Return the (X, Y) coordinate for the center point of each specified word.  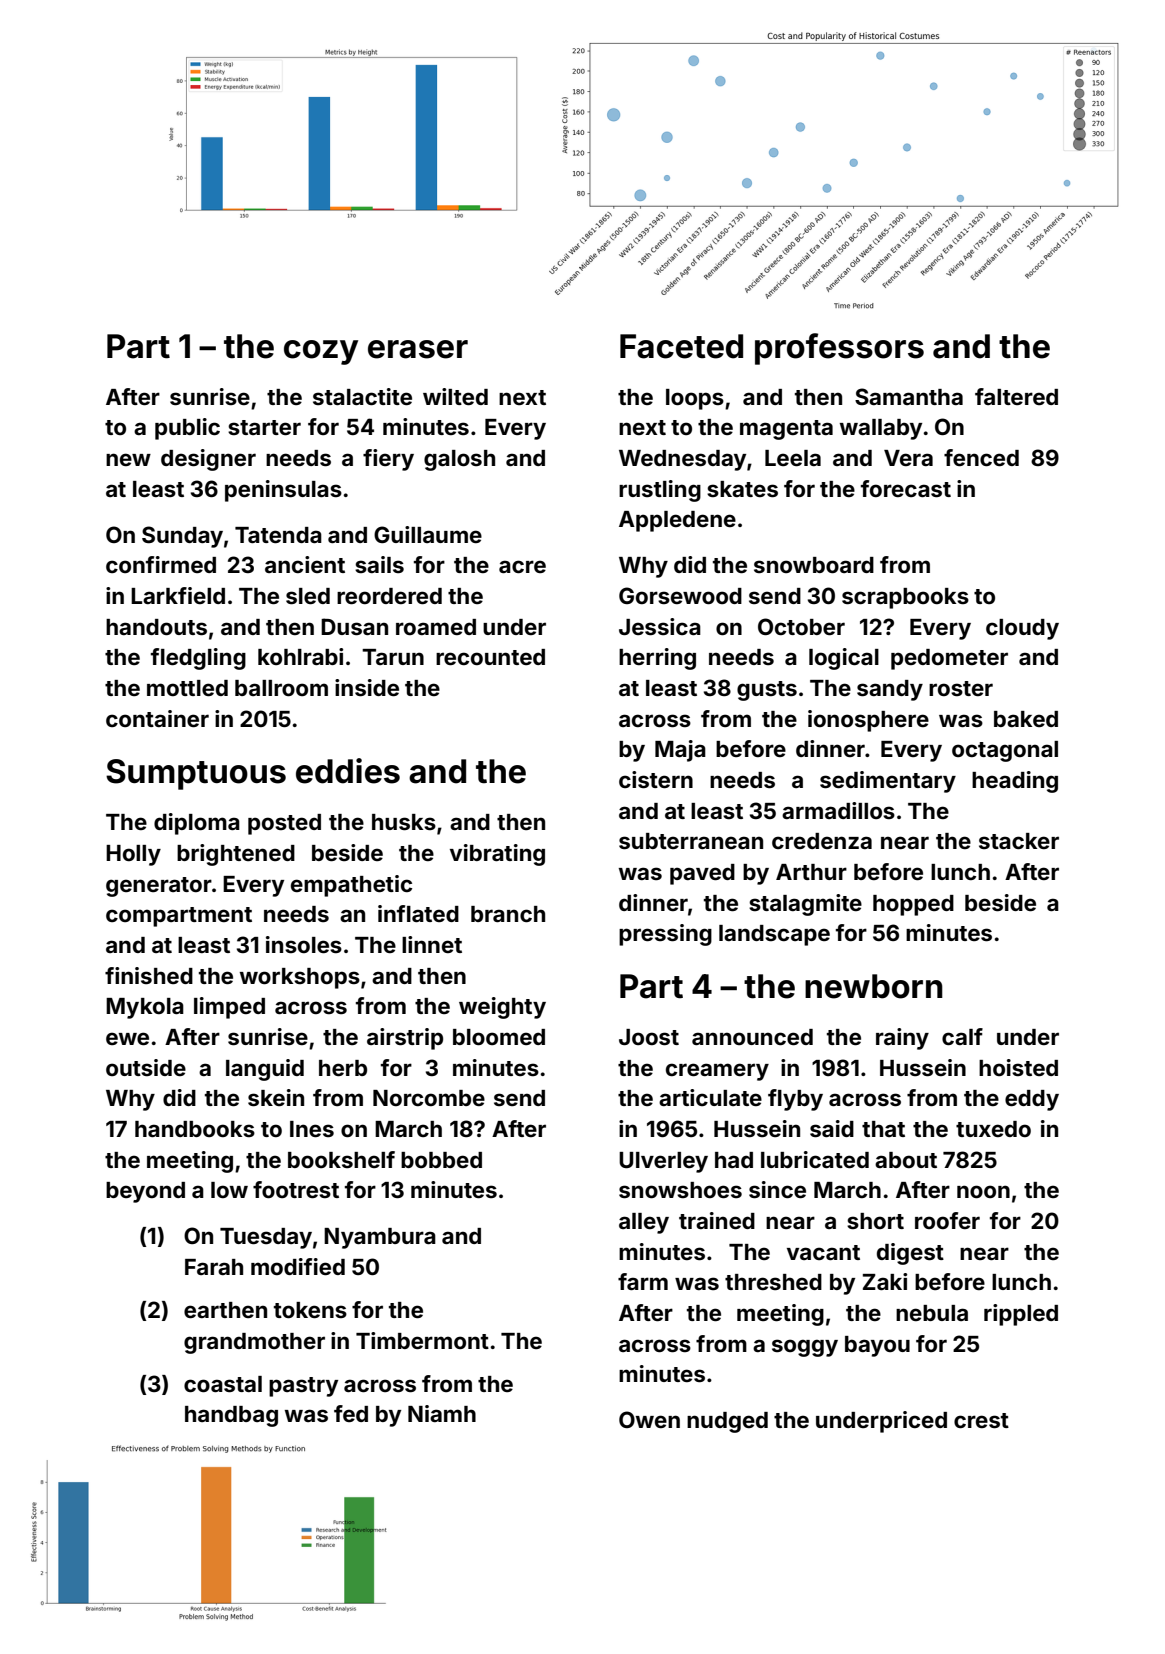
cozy (321, 352)
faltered (1016, 396)
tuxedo (993, 1129)
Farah (214, 1267)
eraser (418, 349)
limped (229, 1008)
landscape (774, 935)
